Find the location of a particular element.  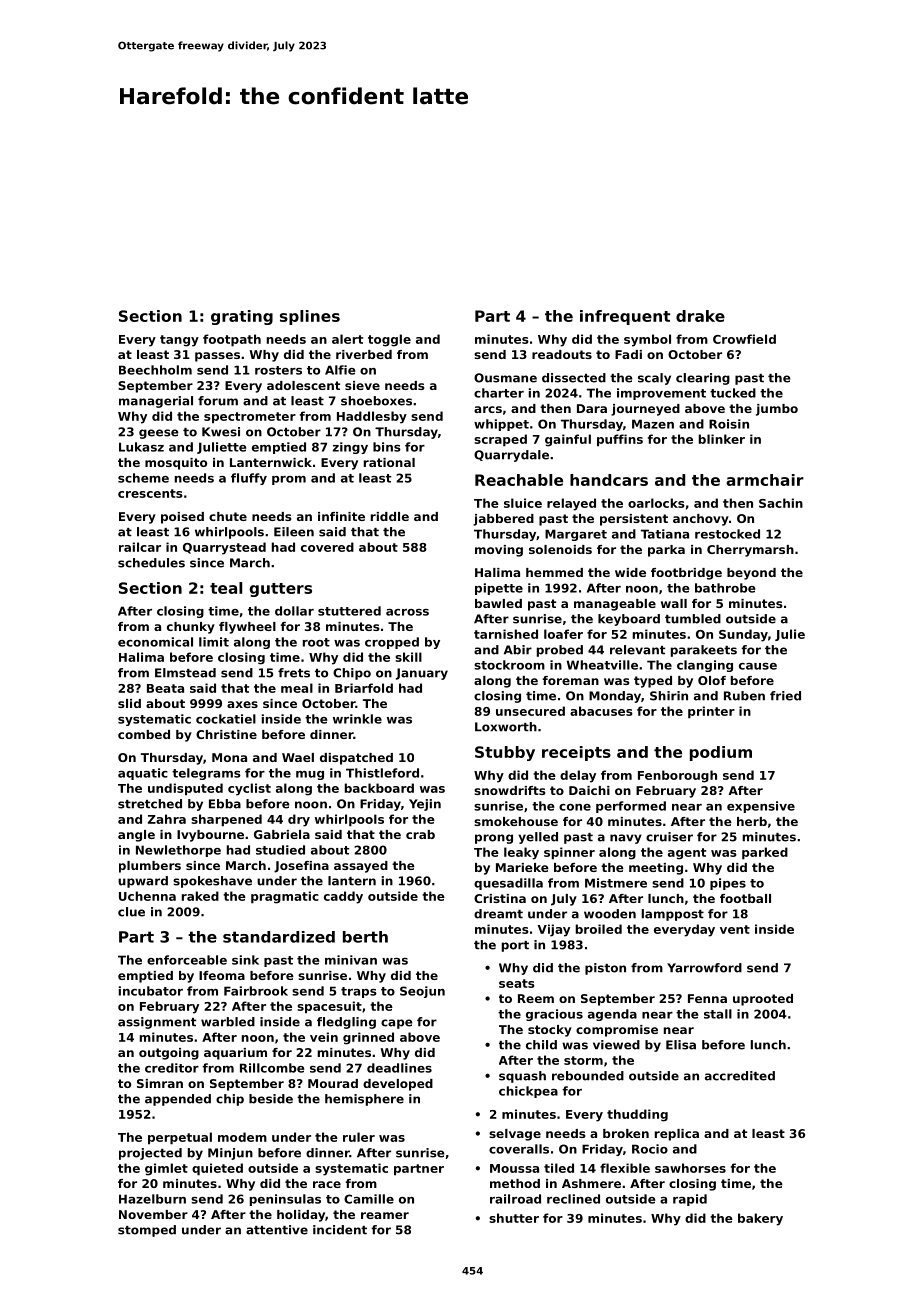

November is located at coordinates (153, 1214).
